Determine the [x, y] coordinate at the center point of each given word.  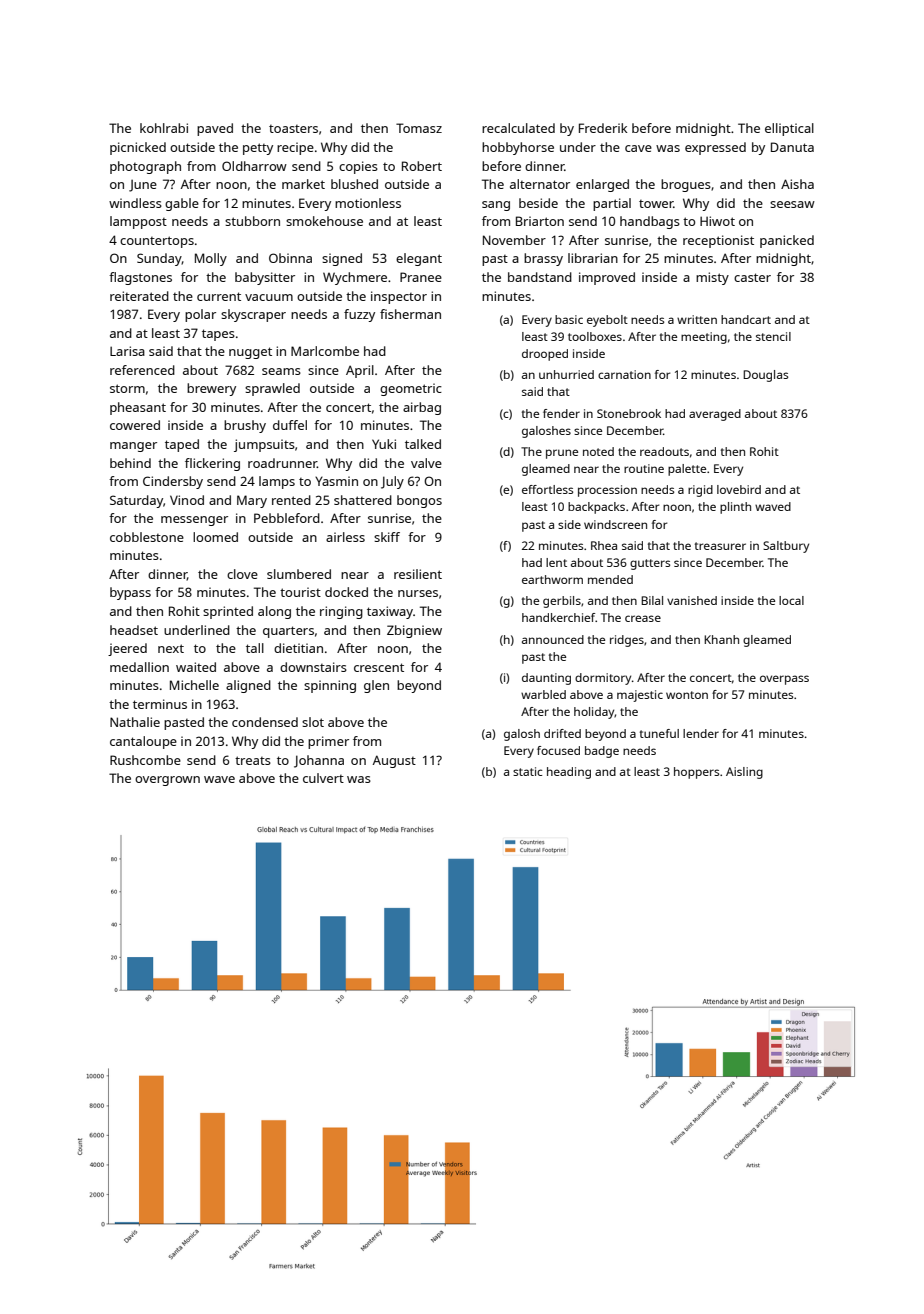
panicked [787, 241]
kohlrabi [164, 128]
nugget [250, 353]
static [527, 771]
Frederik [603, 128]
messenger [194, 521]
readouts [664, 451]
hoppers [696, 773]
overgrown [167, 781]
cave [638, 148]
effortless [547, 489]
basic [569, 319]
